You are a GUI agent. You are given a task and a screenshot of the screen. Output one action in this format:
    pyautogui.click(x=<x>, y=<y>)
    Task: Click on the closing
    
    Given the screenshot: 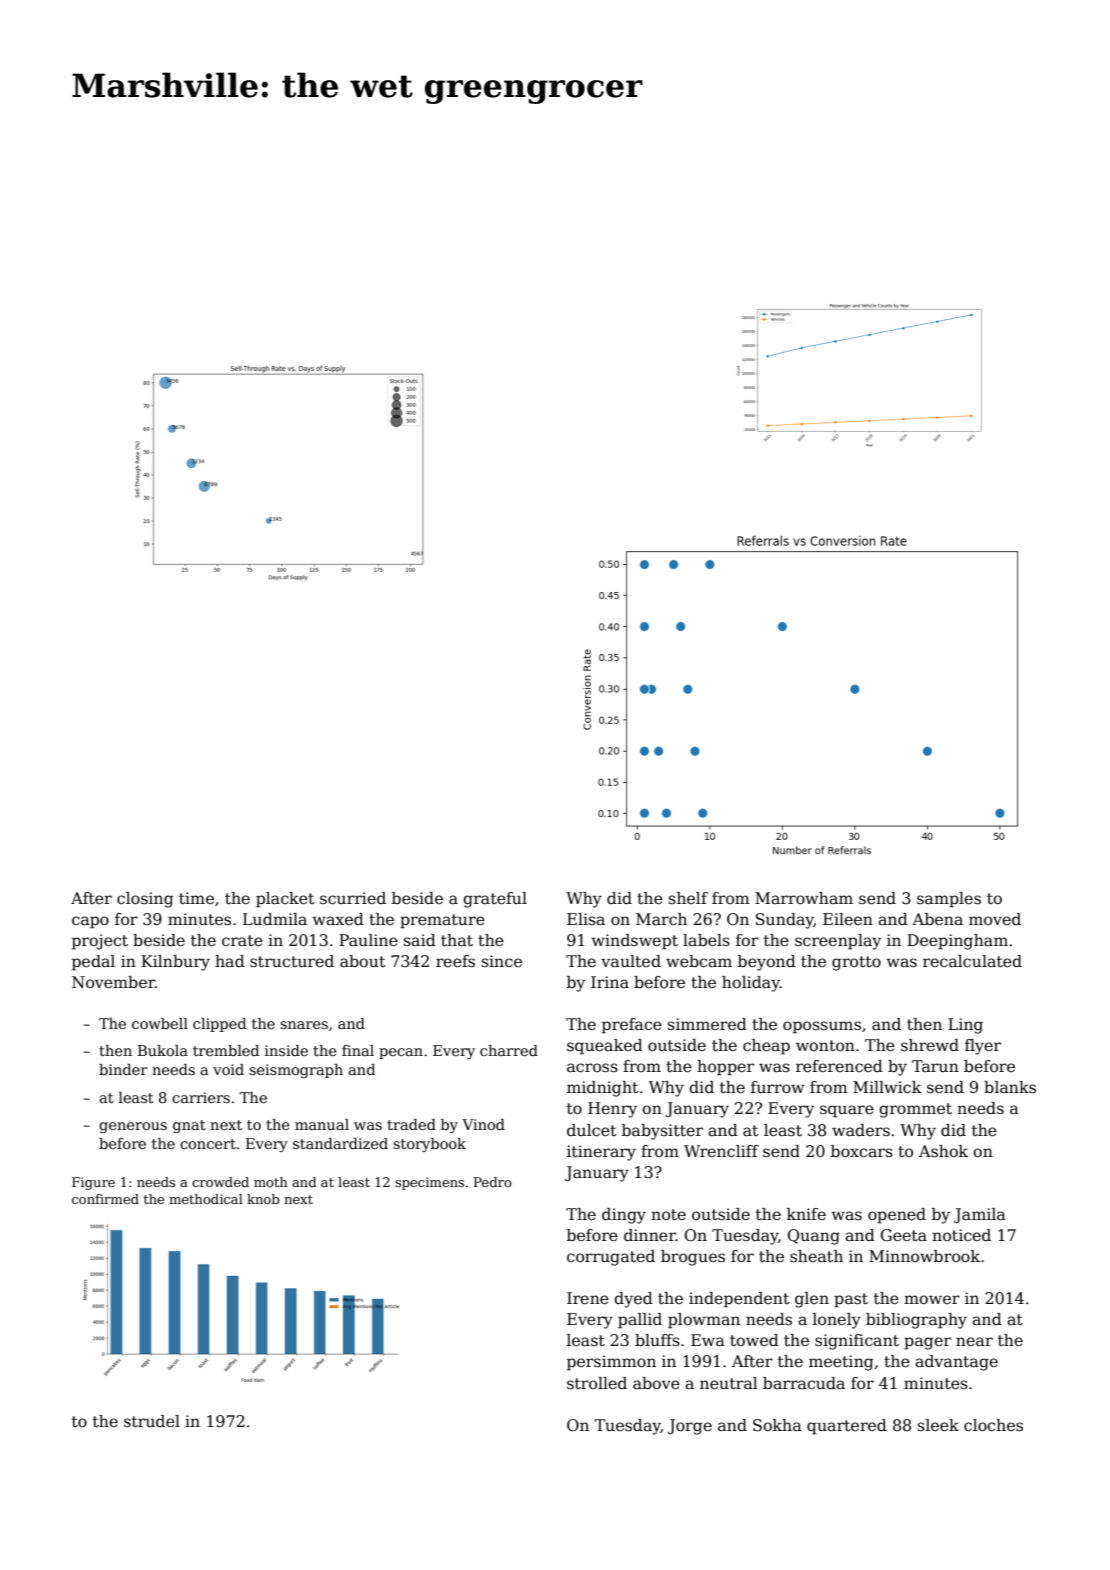 What is the action you would take?
    pyautogui.click(x=145, y=900)
